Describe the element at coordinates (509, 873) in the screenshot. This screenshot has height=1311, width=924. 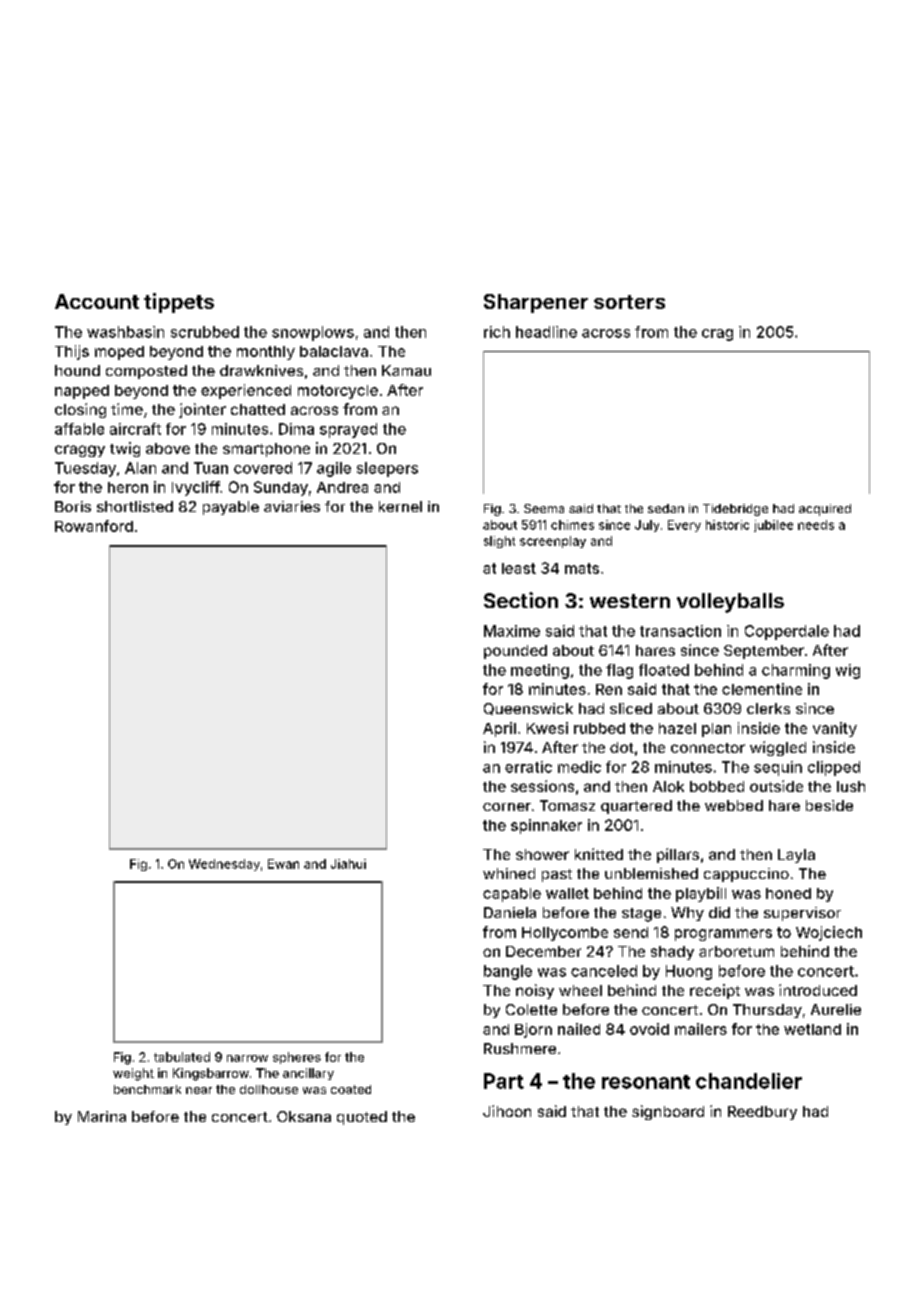
I see `whined` at that location.
